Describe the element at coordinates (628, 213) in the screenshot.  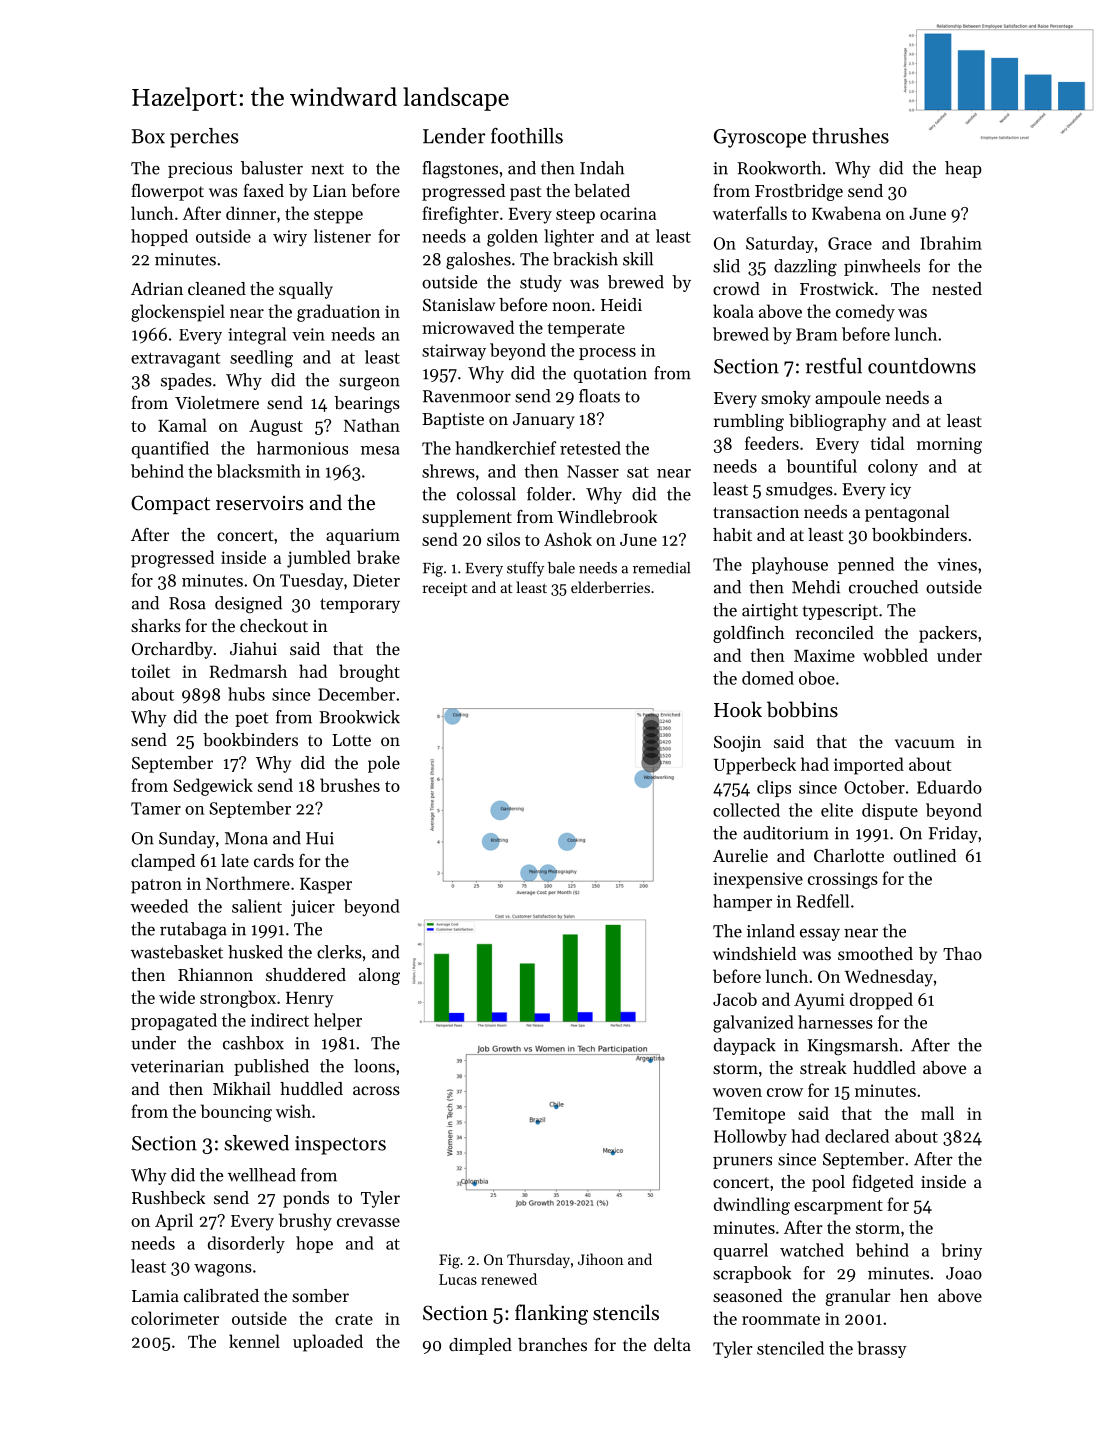
I see `ocarina` at that location.
